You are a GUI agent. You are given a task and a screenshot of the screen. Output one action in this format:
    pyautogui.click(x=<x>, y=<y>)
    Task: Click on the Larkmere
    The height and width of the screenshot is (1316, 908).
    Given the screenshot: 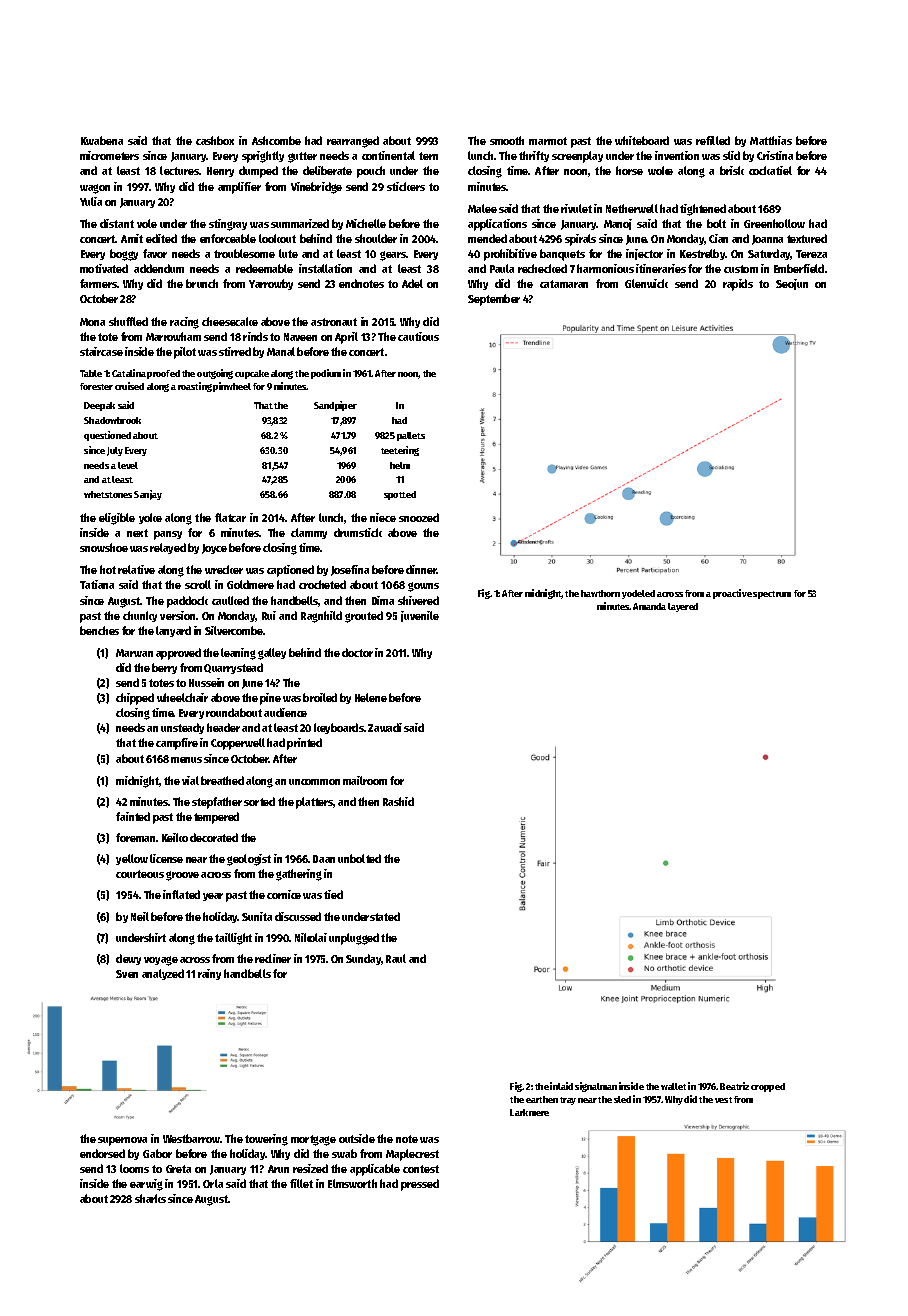 What is the action you would take?
    pyautogui.click(x=529, y=1112)
